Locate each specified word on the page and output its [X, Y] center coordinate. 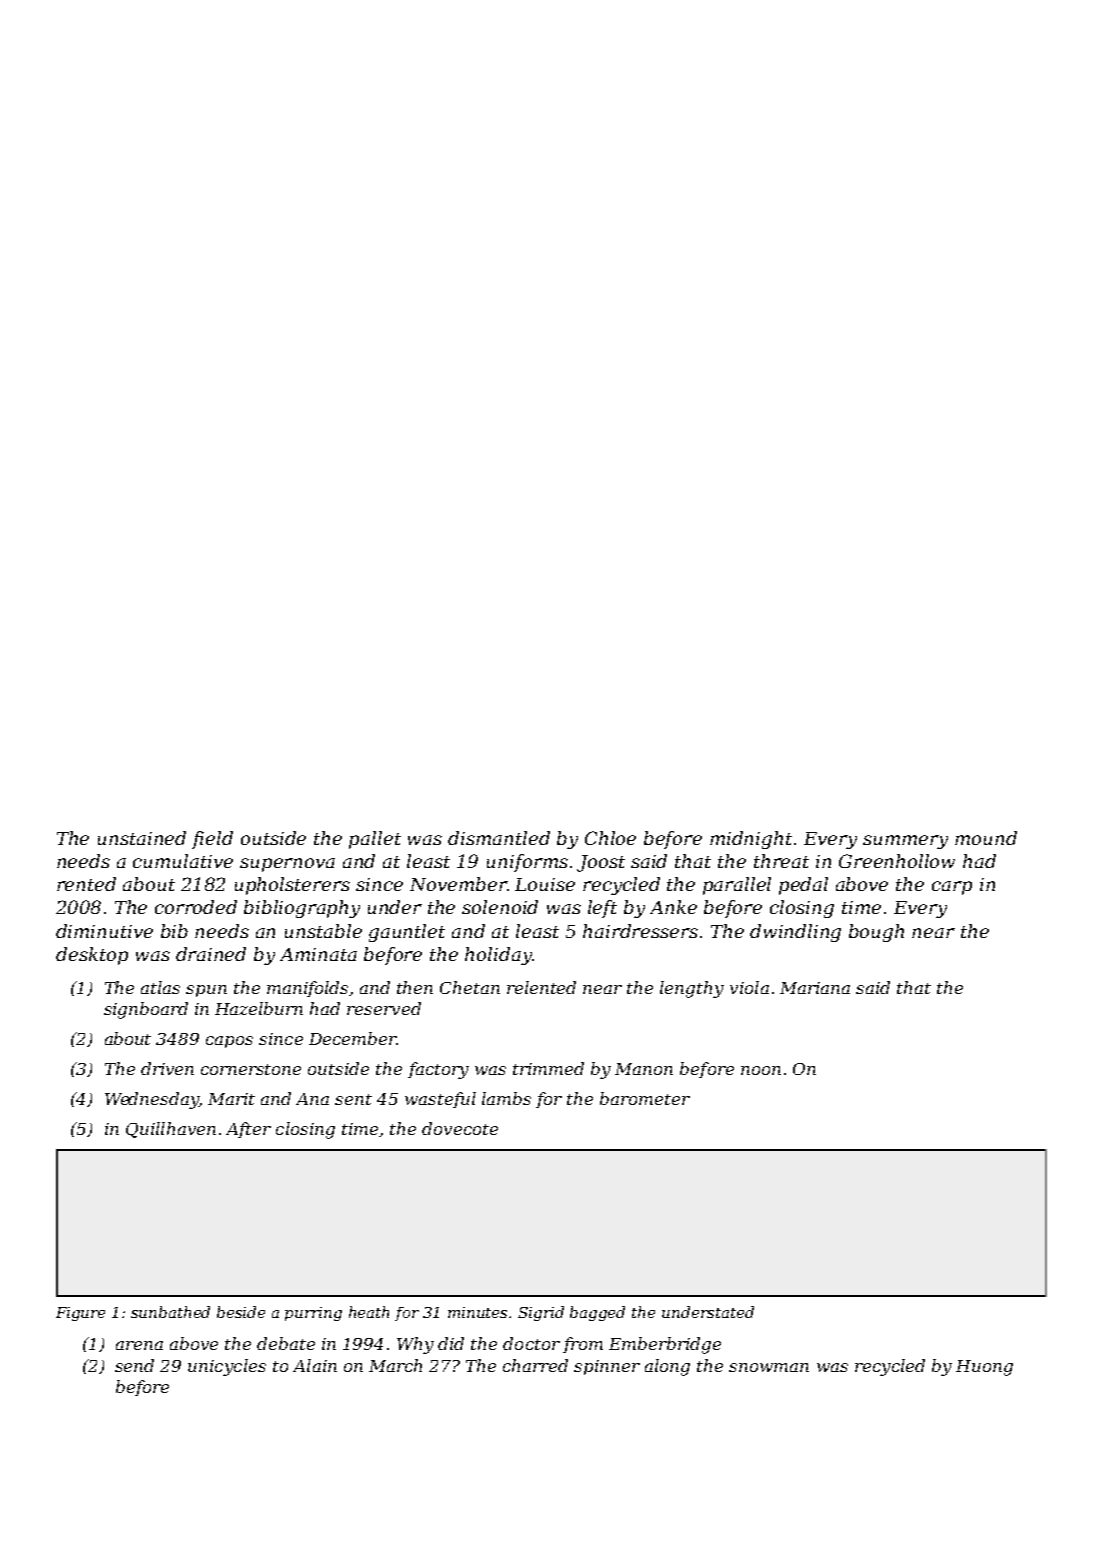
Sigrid [541, 1313]
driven [167, 1068]
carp [952, 888]
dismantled [499, 838]
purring [313, 1314]
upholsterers [292, 886]
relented [541, 987]
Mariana [815, 988]
